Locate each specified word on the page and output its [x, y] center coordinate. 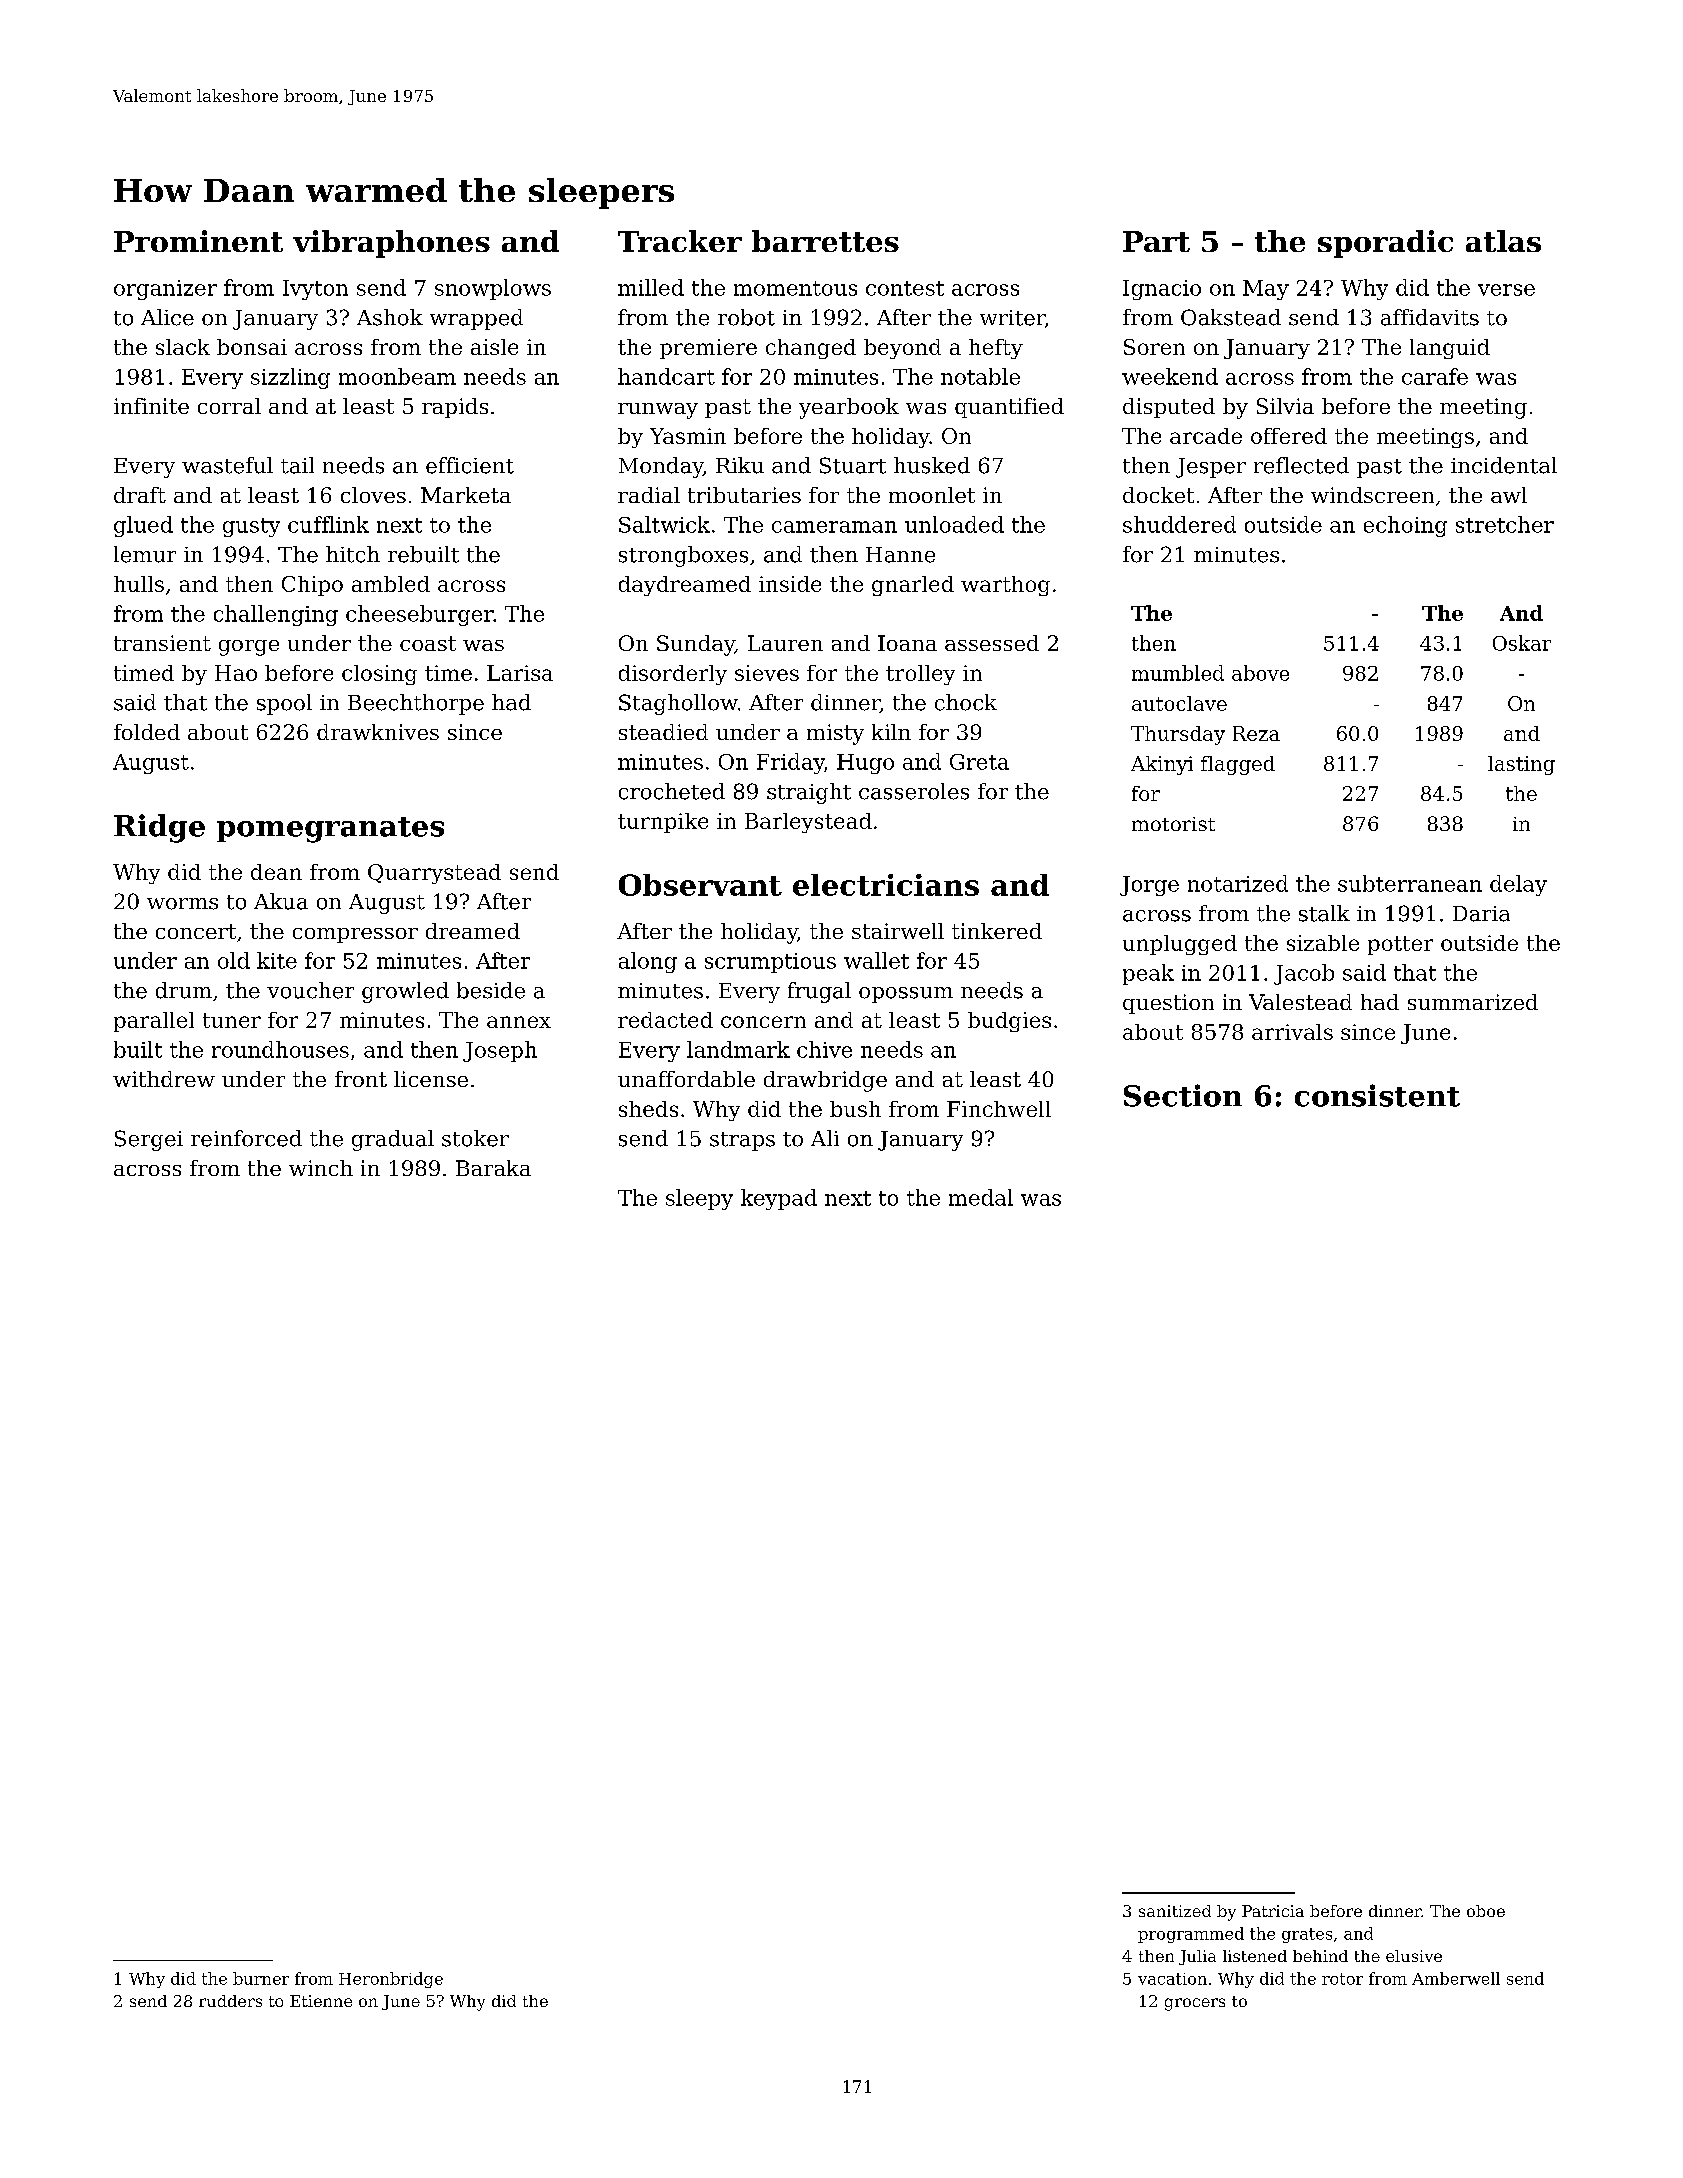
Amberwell [1456, 1978]
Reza [1256, 733]
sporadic [1385, 244]
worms [182, 904]
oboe [1486, 1911]
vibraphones [391, 244]
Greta [979, 762]
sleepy [699, 1199]
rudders [230, 2001]
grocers [1195, 2004]
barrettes [825, 241]
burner [261, 1978]
